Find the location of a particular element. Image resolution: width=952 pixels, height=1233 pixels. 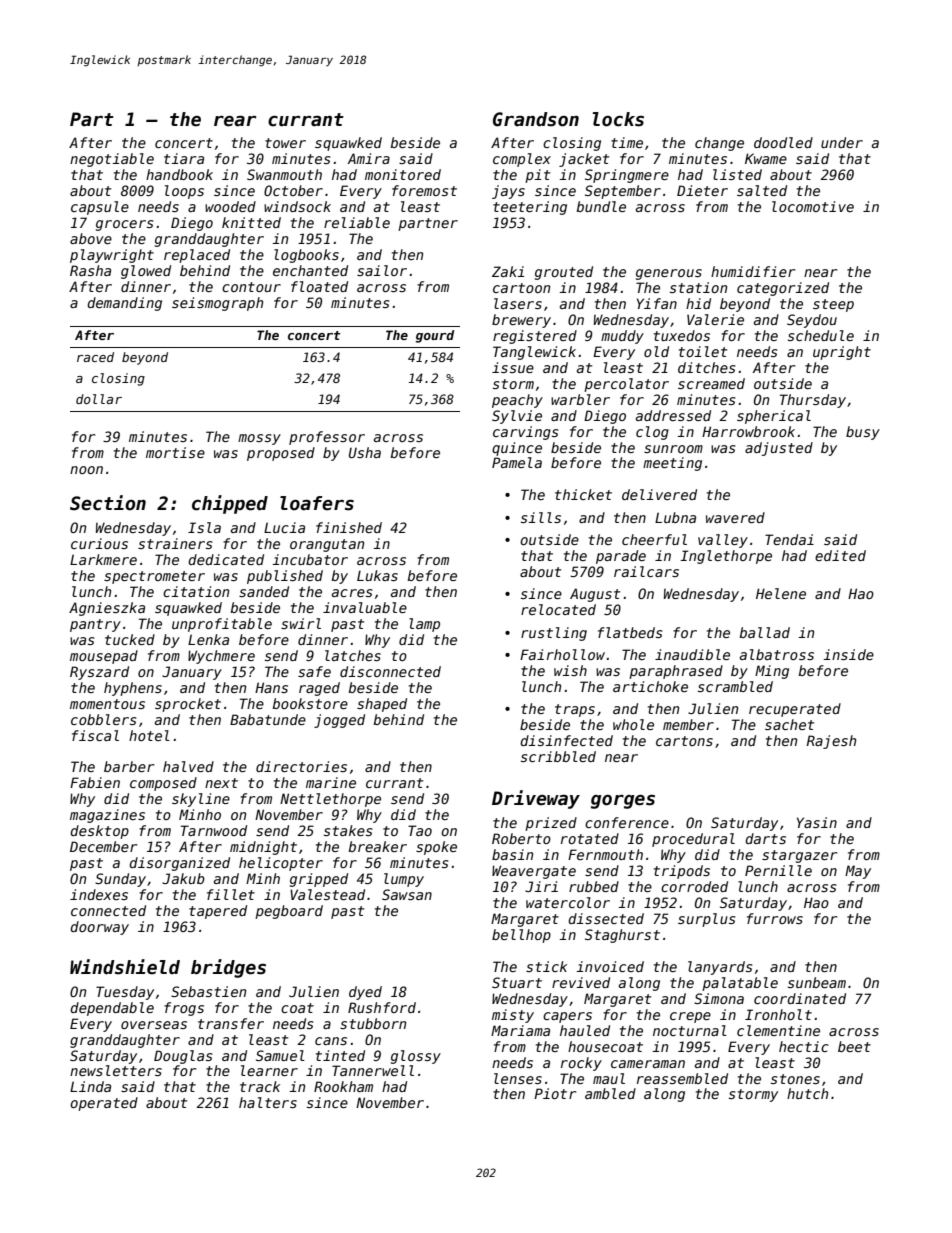

jogged is located at coordinates (339, 721).
